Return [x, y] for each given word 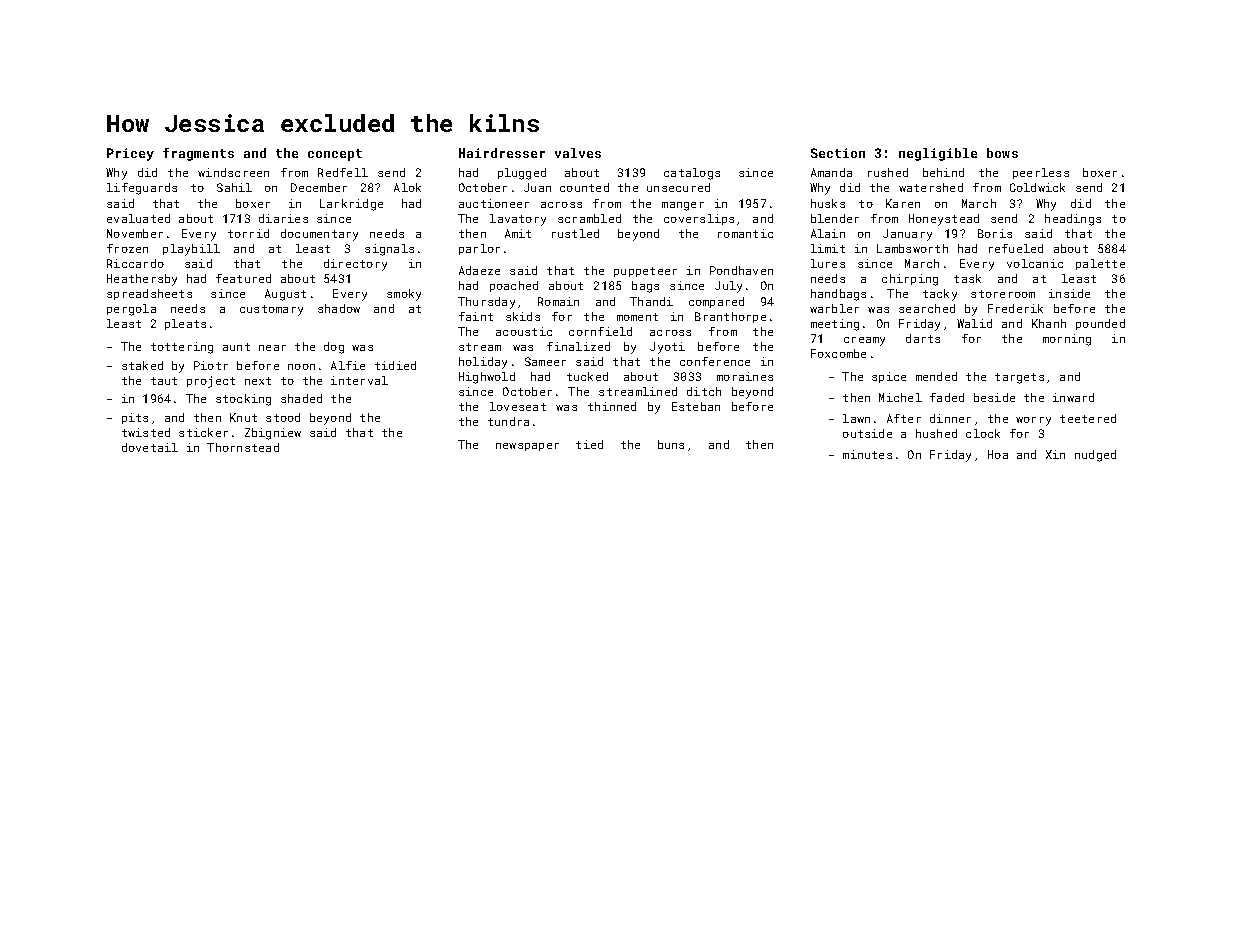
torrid [248, 233]
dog [334, 348]
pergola [131, 310]
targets [1019, 378]
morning [1067, 340]
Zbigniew [273, 434]
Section [838, 153]
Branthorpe [730, 317]
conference [715, 361]
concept [335, 155]
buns [671, 444]
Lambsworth [912, 248]
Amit [518, 233]
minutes [867, 454]
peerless [1041, 173]
